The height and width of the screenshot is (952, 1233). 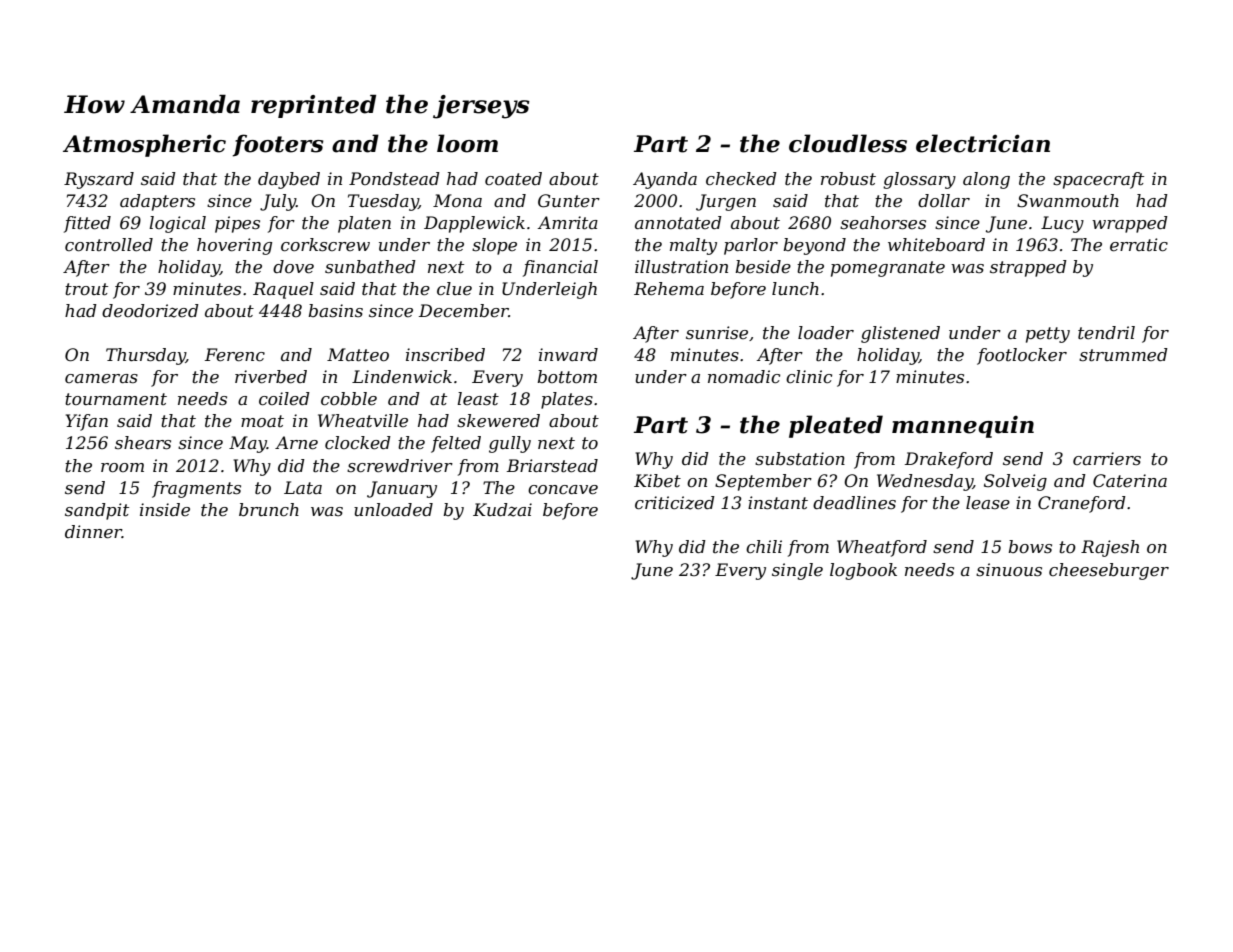 I want to click on clinic, so click(x=809, y=376).
